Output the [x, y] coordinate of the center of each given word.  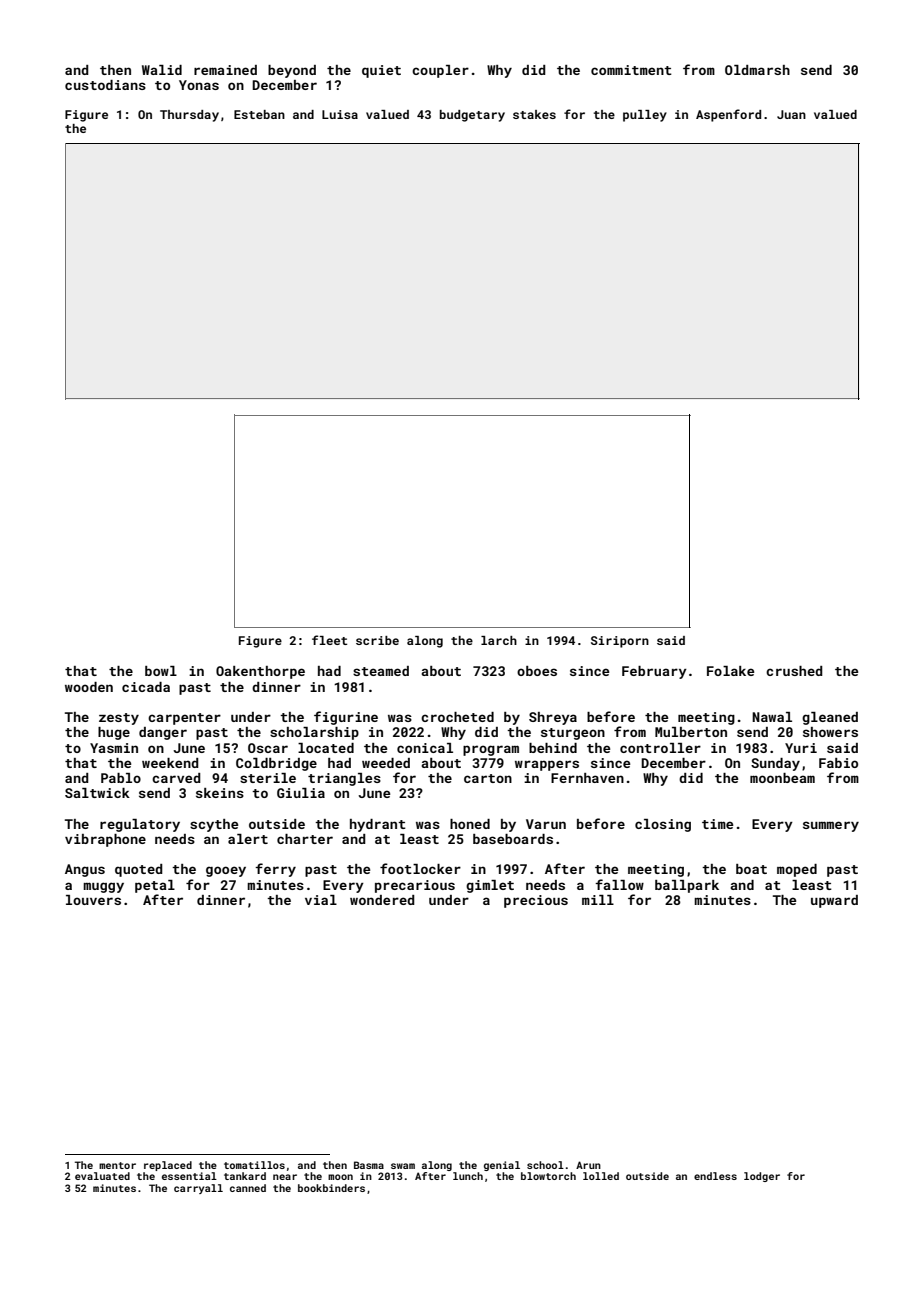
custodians [105, 85]
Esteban [259, 114]
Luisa [340, 114]
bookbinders [331, 1188]
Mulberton [691, 732]
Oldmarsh [757, 70]
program [491, 750]
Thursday [189, 116]
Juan [791, 114]
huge [114, 733]
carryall [198, 1189]
